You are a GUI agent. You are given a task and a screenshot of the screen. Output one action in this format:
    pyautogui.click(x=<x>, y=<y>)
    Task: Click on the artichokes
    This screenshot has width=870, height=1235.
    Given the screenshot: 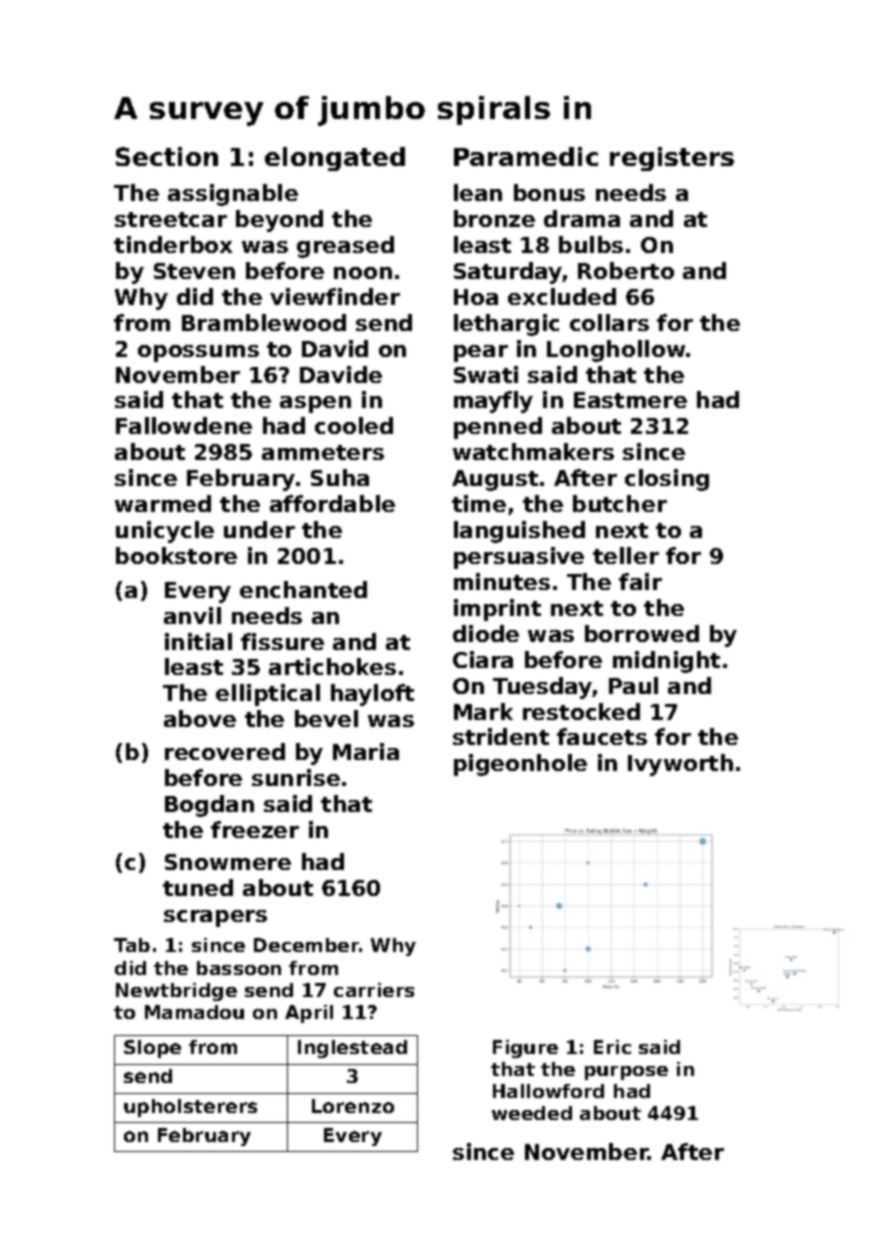 What is the action you would take?
    pyautogui.click(x=332, y=666)
